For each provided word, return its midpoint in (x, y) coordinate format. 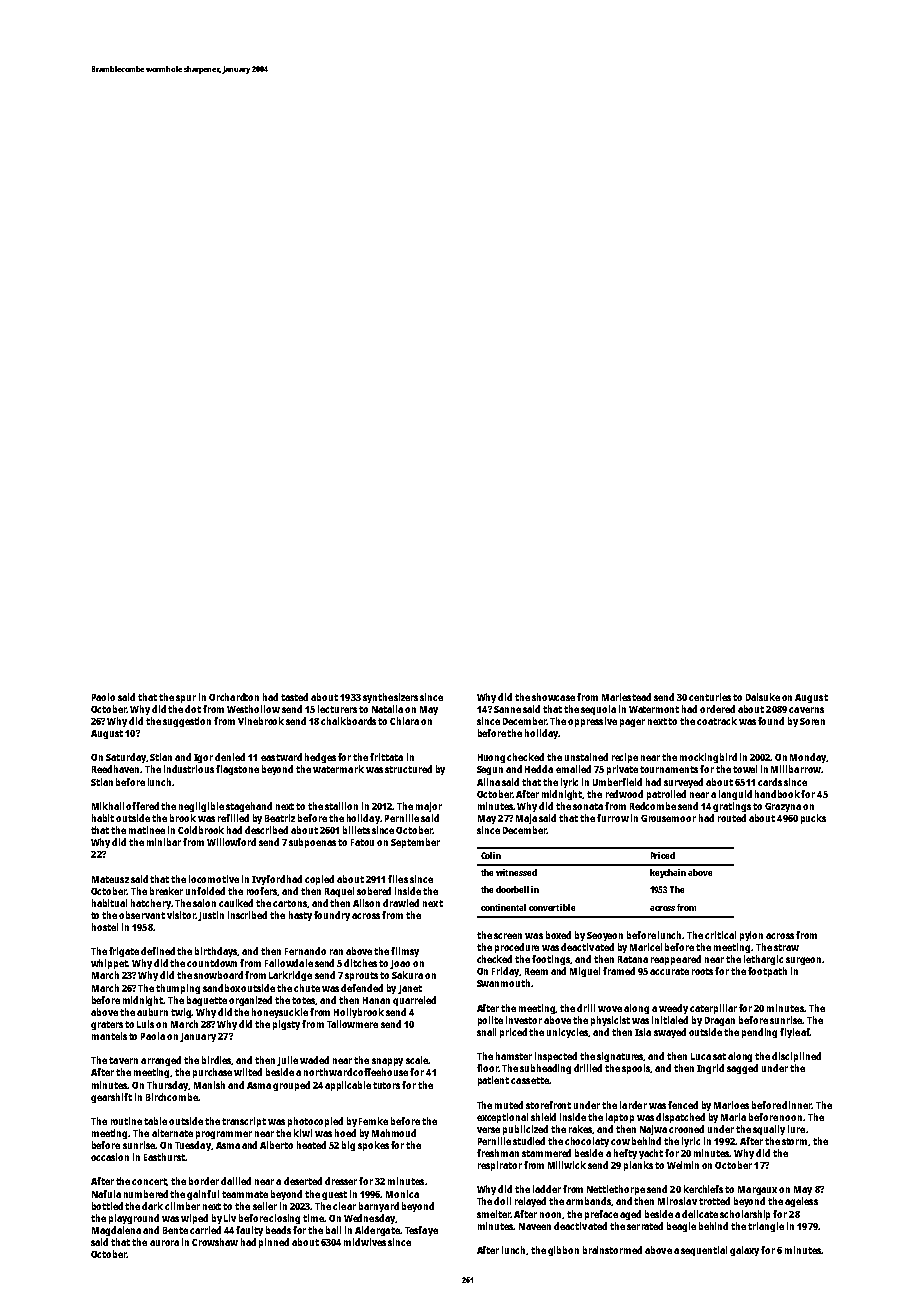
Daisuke (763, 697)
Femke (373, 1121)
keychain (668, 873)
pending (759, 1033)
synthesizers (390, 698)
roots (702, 971)
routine (126, 1121)
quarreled (414, 1001)
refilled (233, 818)
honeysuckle (280, 1013)
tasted (294, 697)
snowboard (218, 975)
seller (265, 1206)
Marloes (731, 1105)
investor (524, 1020)
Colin (491, 855)
